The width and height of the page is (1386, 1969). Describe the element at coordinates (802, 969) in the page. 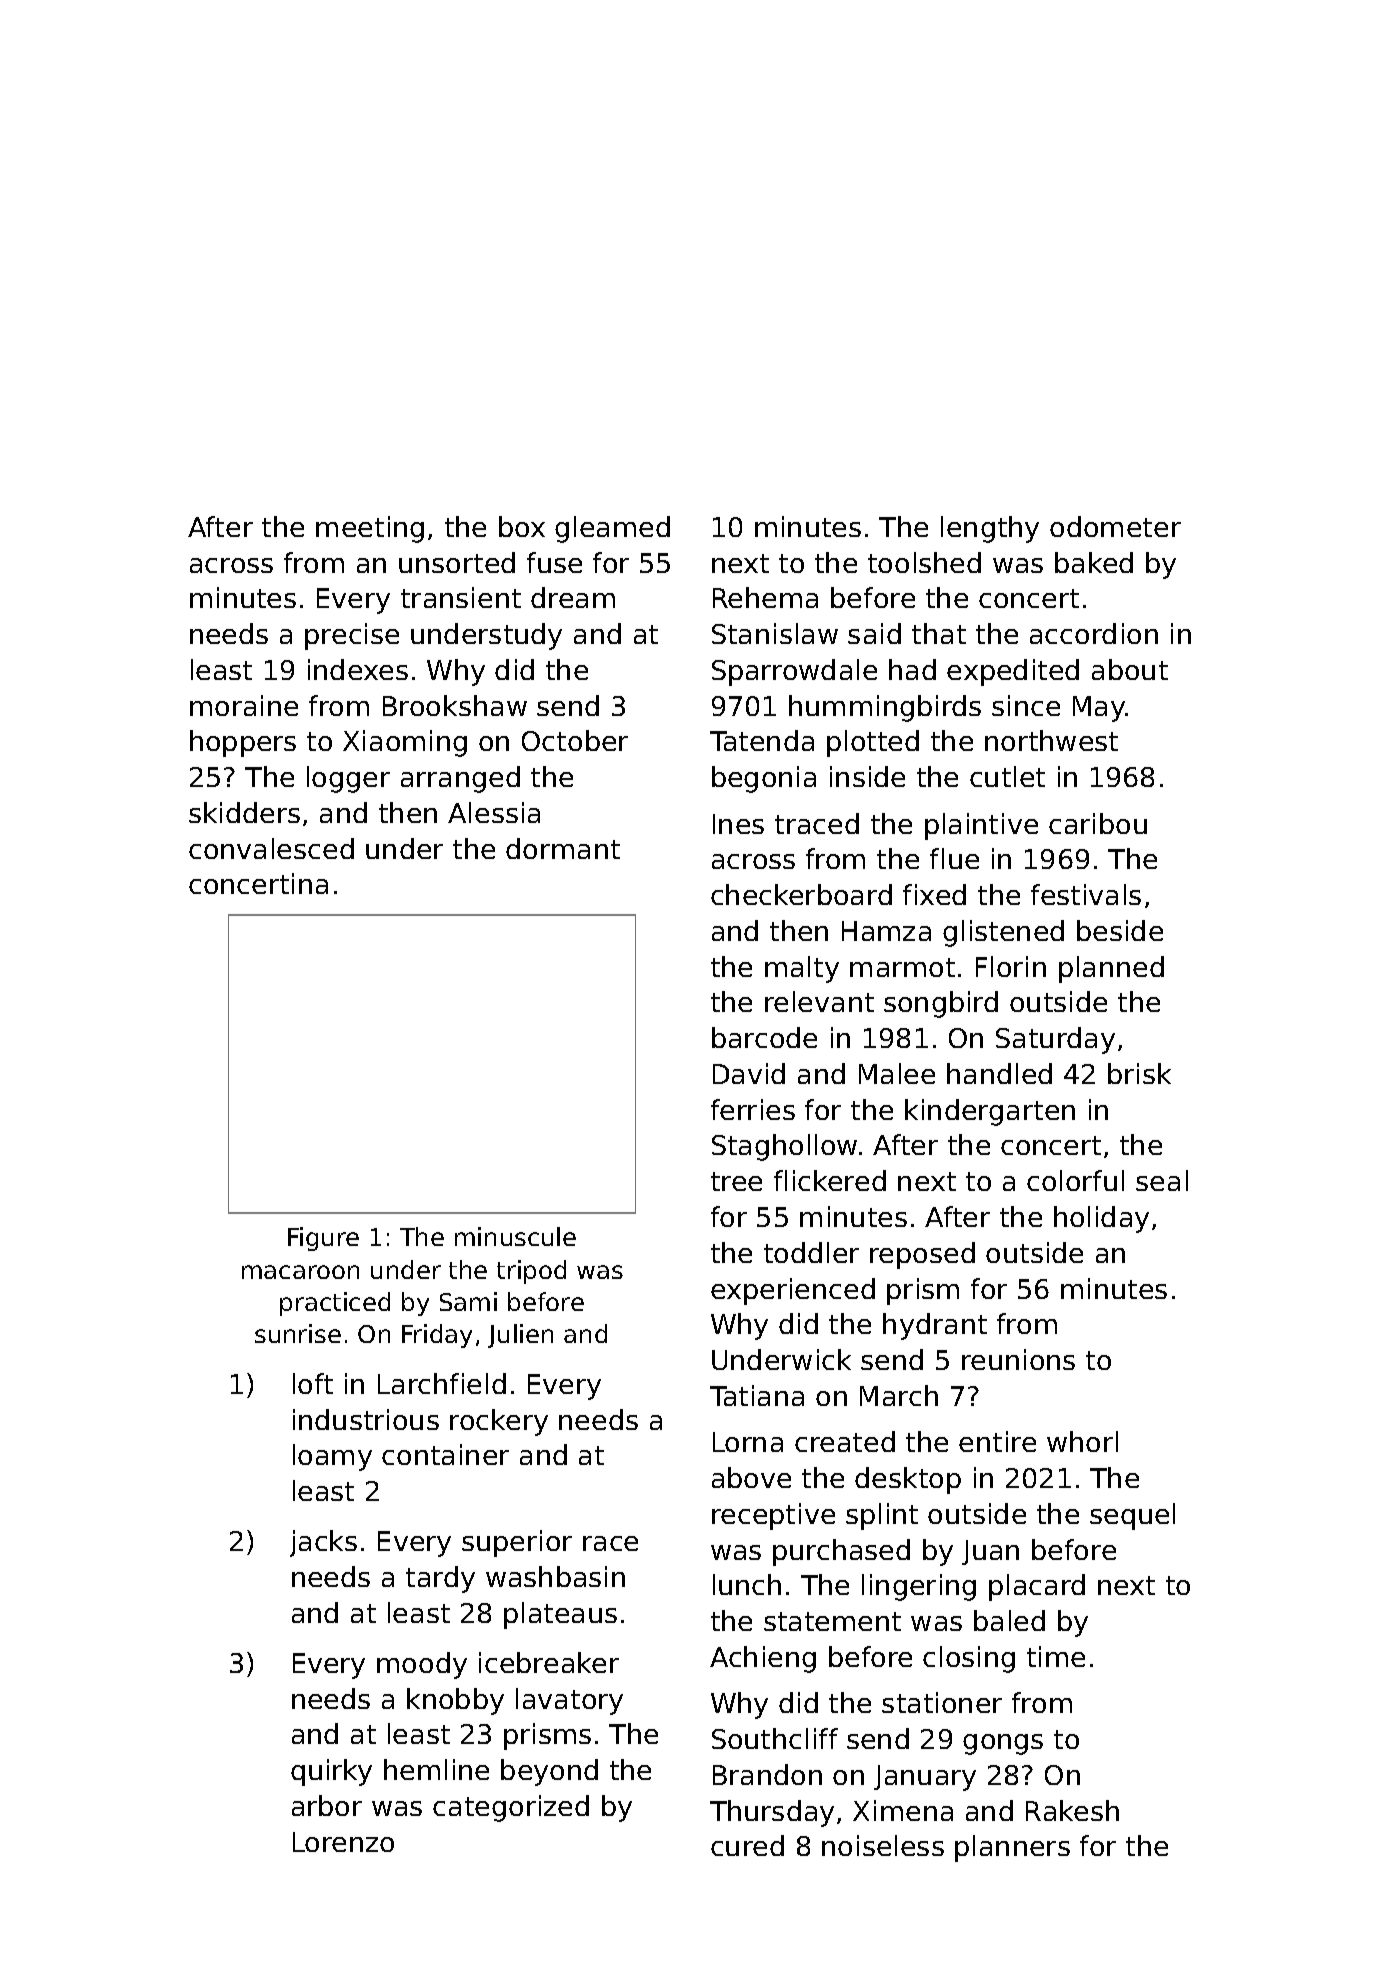

I see `malty` at that location.
